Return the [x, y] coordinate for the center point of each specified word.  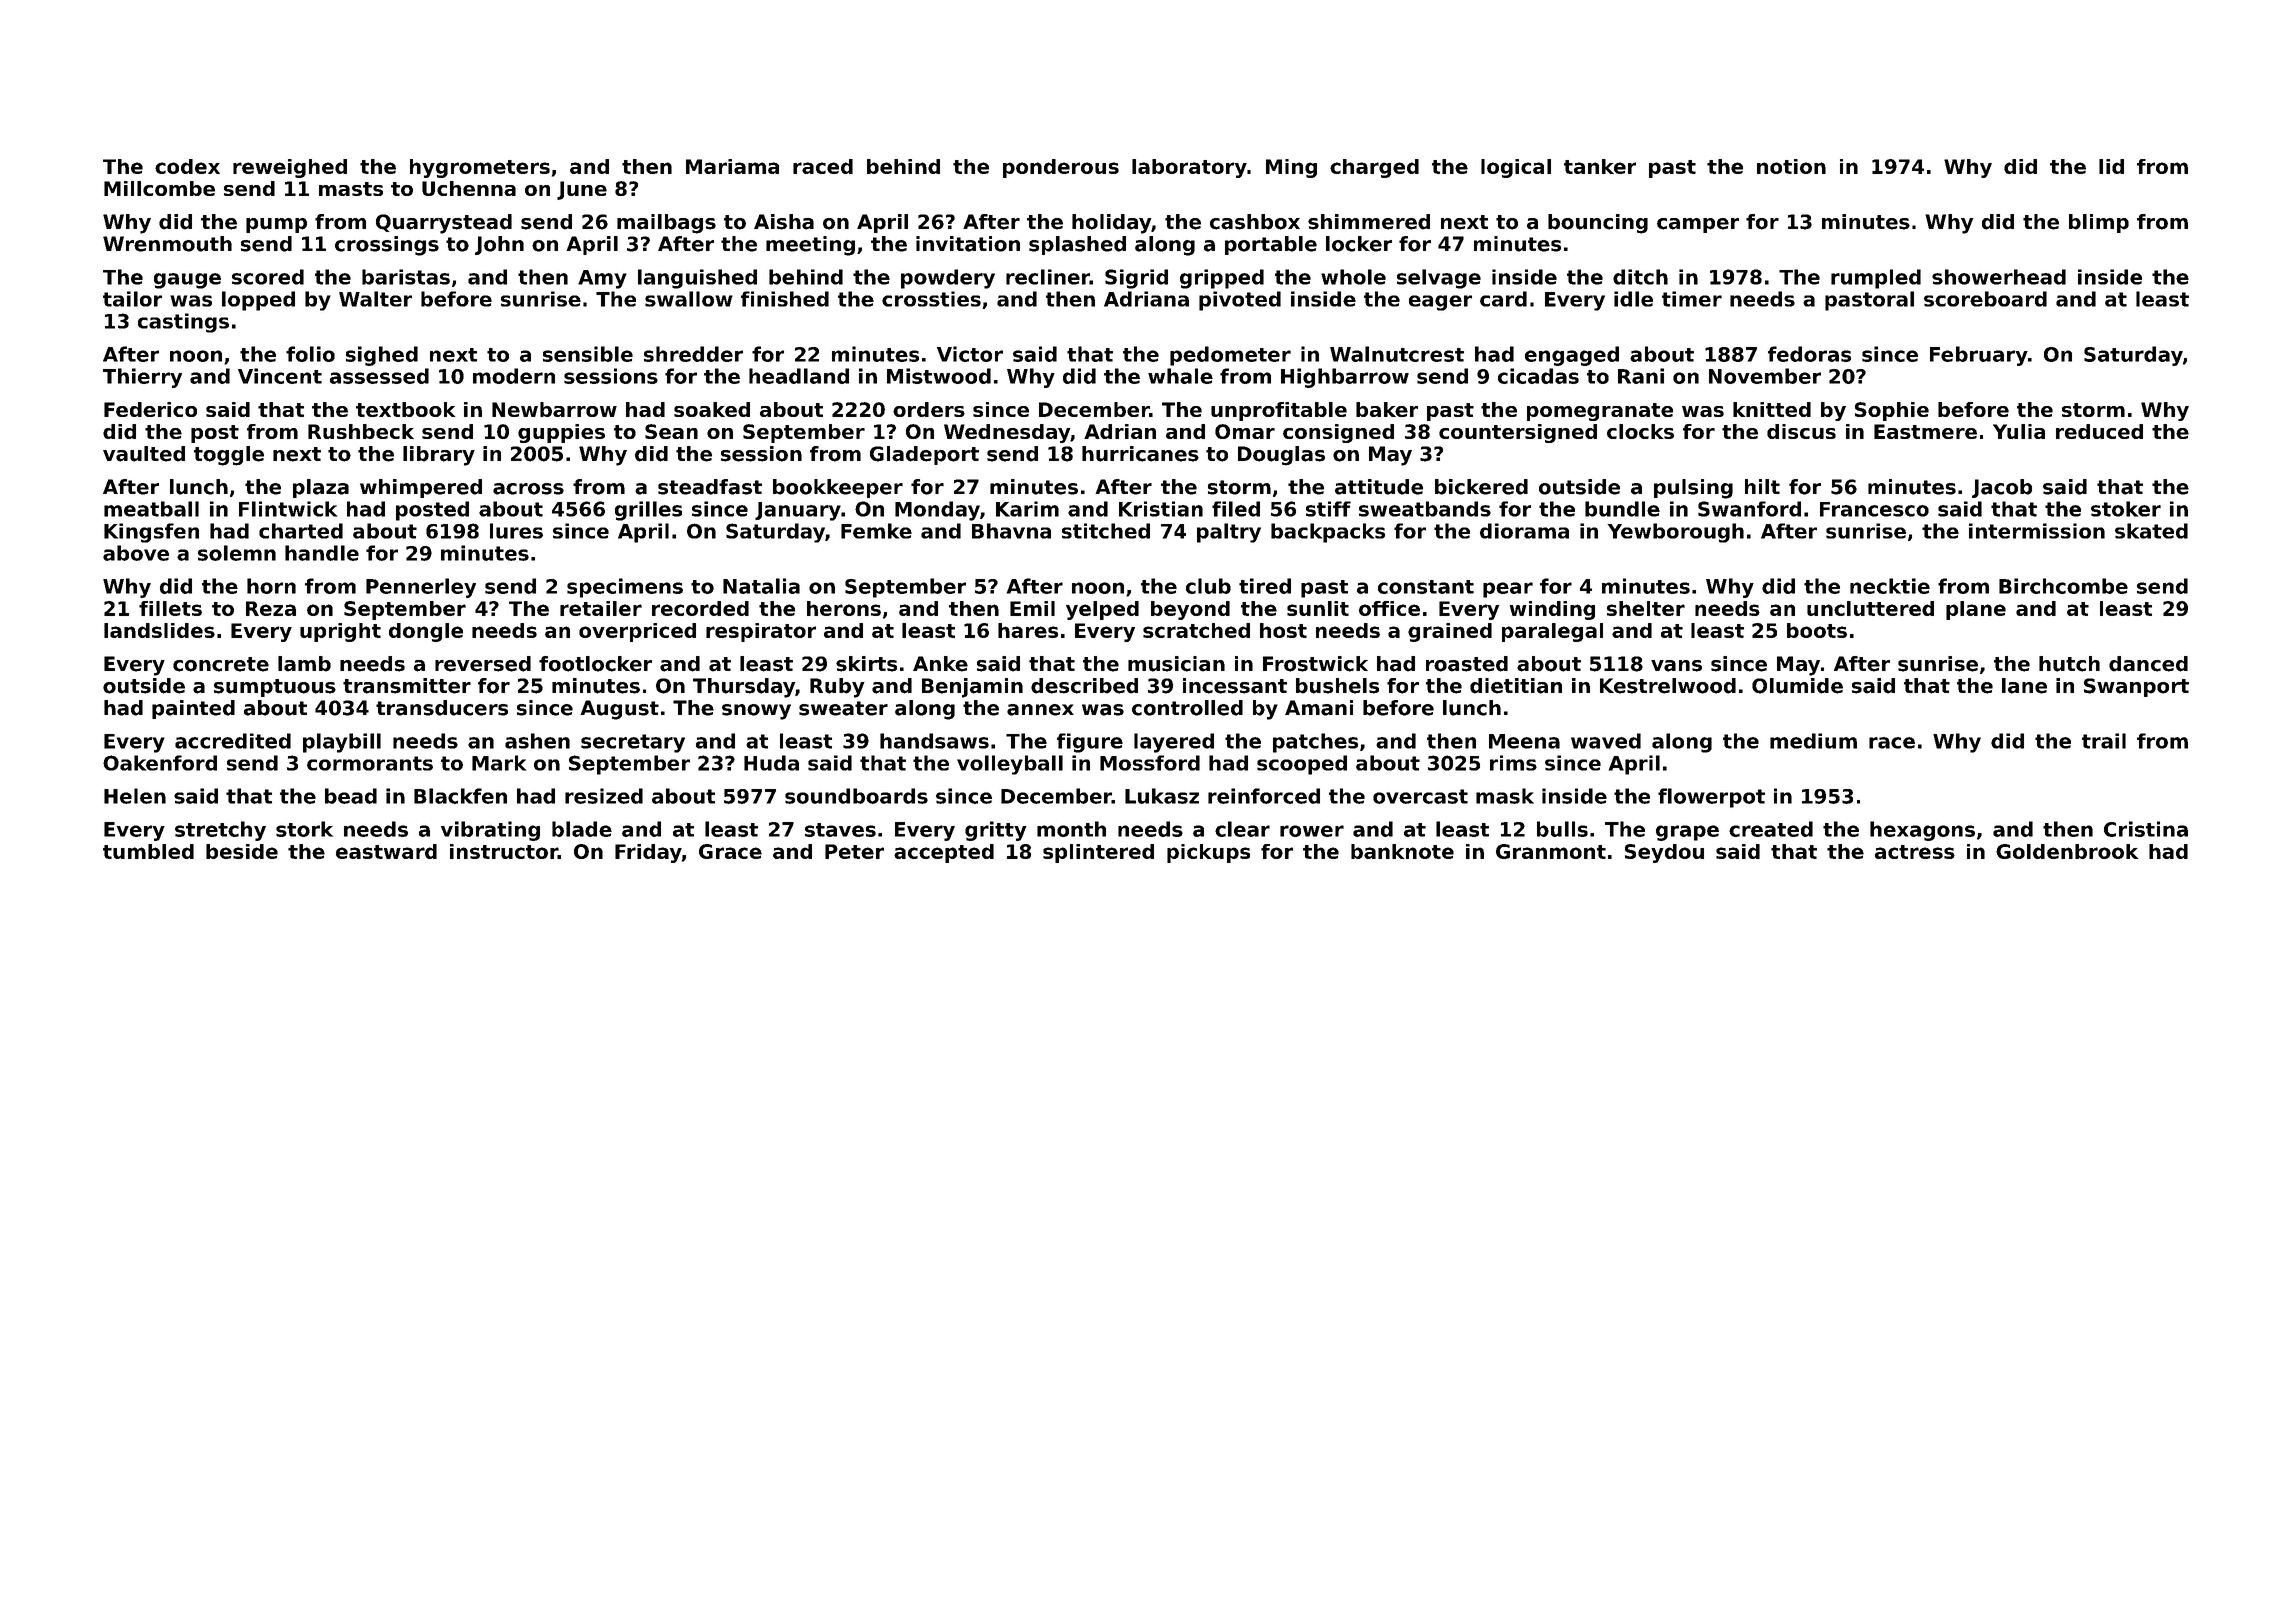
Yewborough [1676, 533]
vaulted [144, 454]
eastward [386, 851]
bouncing [1598, 224]
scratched [1196, 630]
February [1979, 356]
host [1283, 630]
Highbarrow [1345, 378]
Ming [1291, 168]
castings [183, 323]
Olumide [1797, 686]
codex [187, 166]
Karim [1027, 509]
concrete [221, 664]
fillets [170, 608]
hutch [2069, 664]
